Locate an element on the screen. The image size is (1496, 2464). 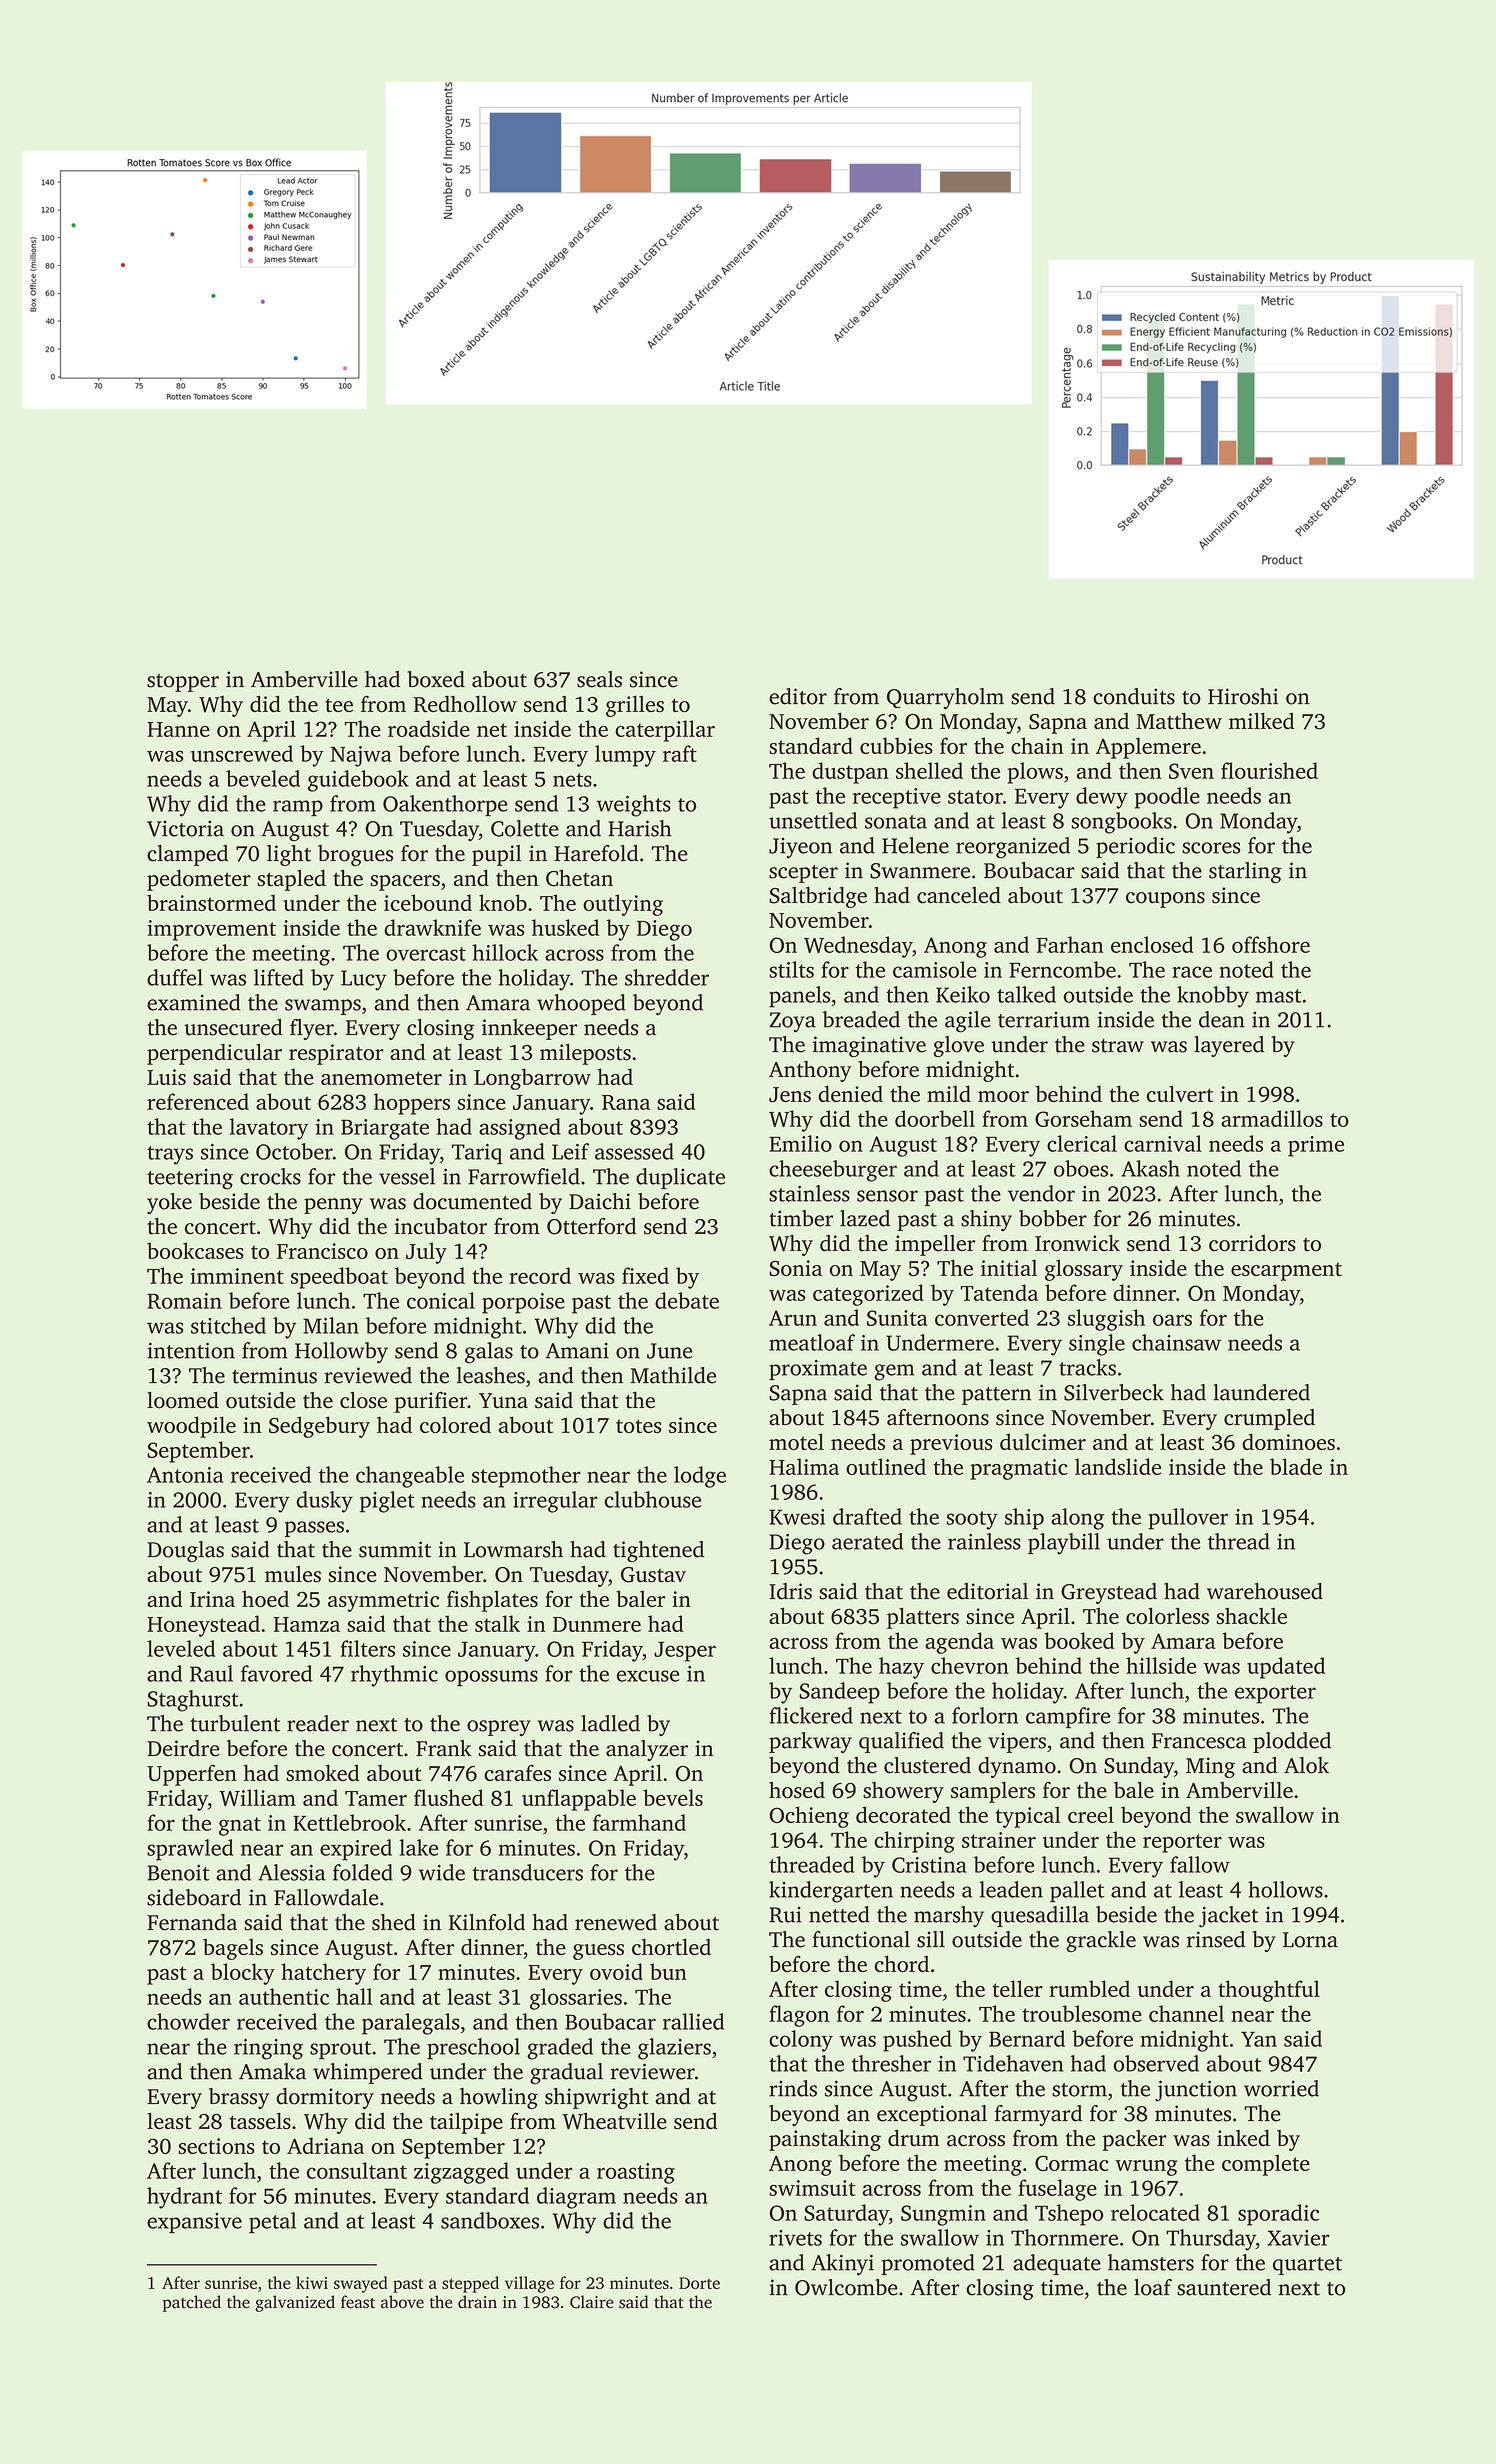
Cormac is located at coordinates (1072, 2163).
